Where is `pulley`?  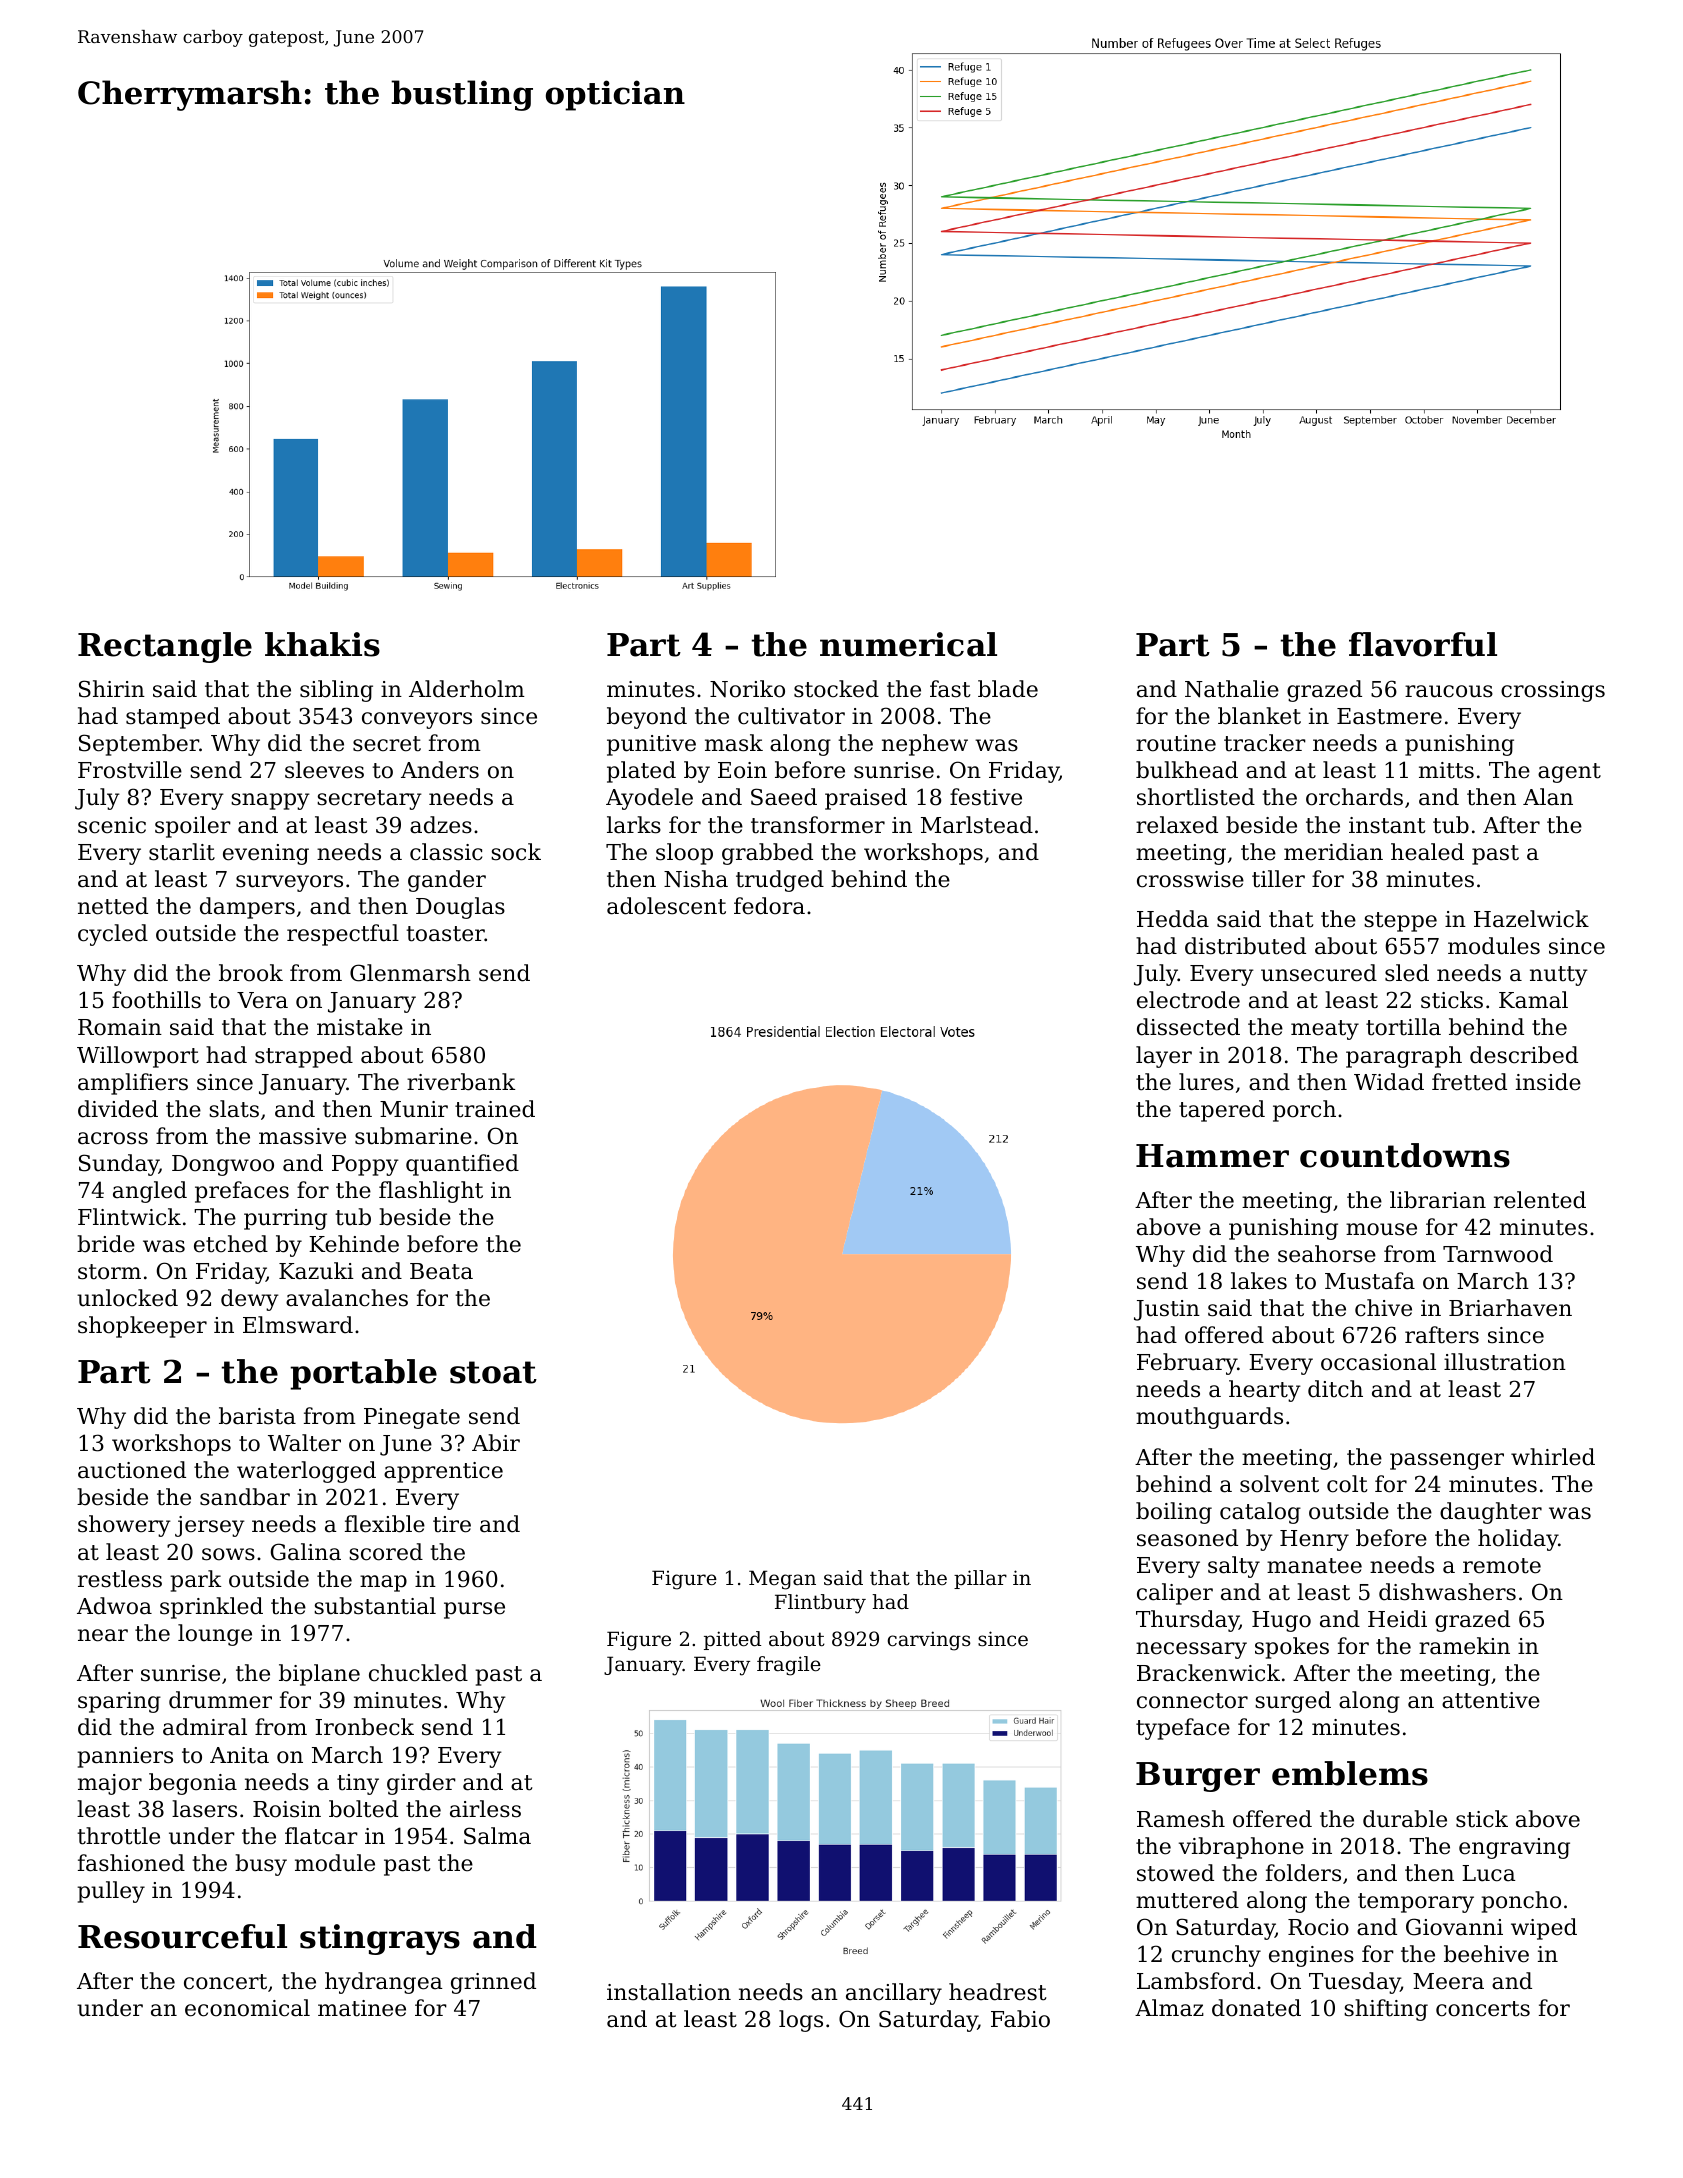
pulley is located at coordinates (111, 1892).
